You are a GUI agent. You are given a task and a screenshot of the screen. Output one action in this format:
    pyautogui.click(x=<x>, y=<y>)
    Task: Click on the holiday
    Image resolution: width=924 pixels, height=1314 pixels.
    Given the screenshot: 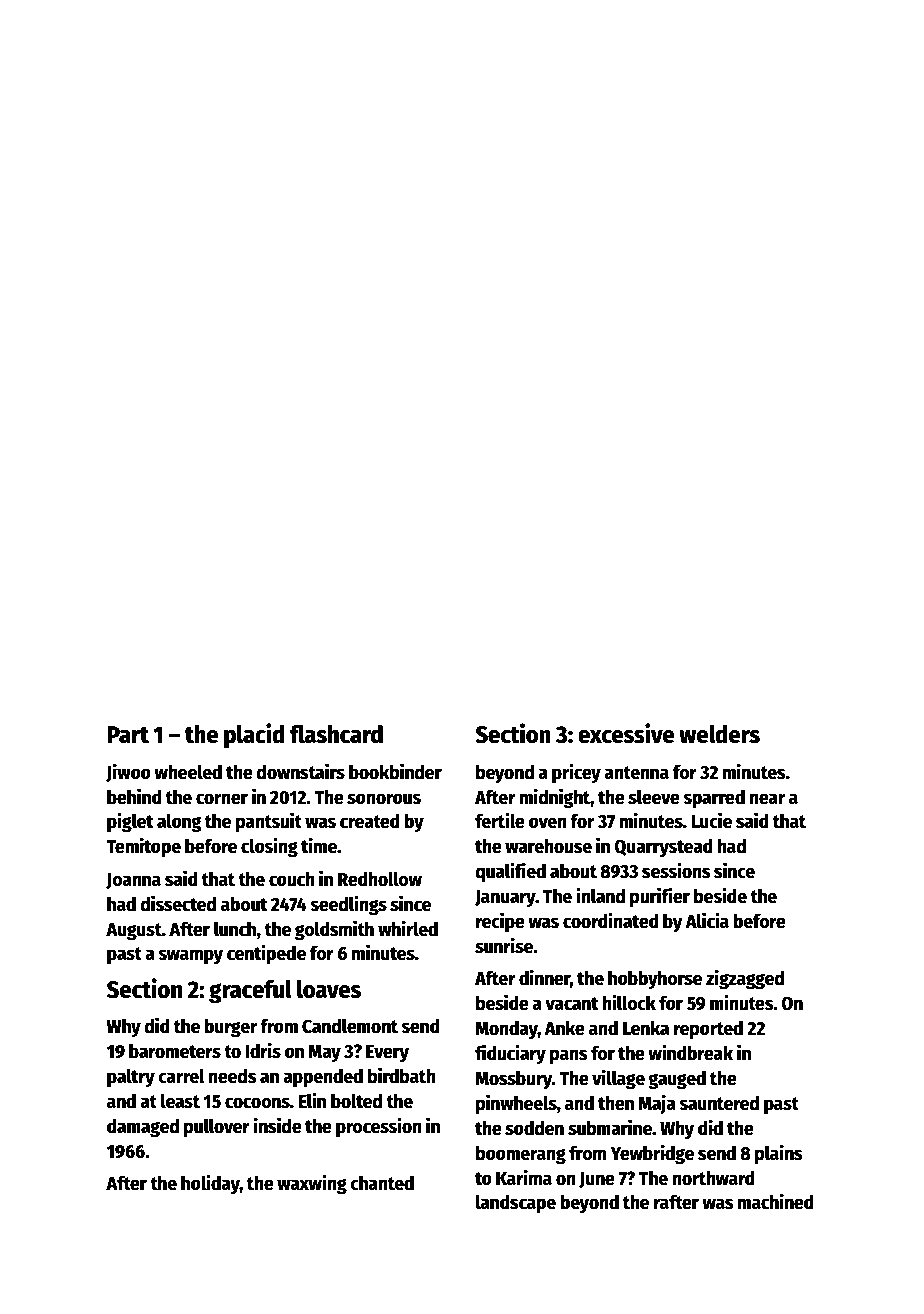 What is the action you would take?
    pyautogui.click(x=210, y=1184)
